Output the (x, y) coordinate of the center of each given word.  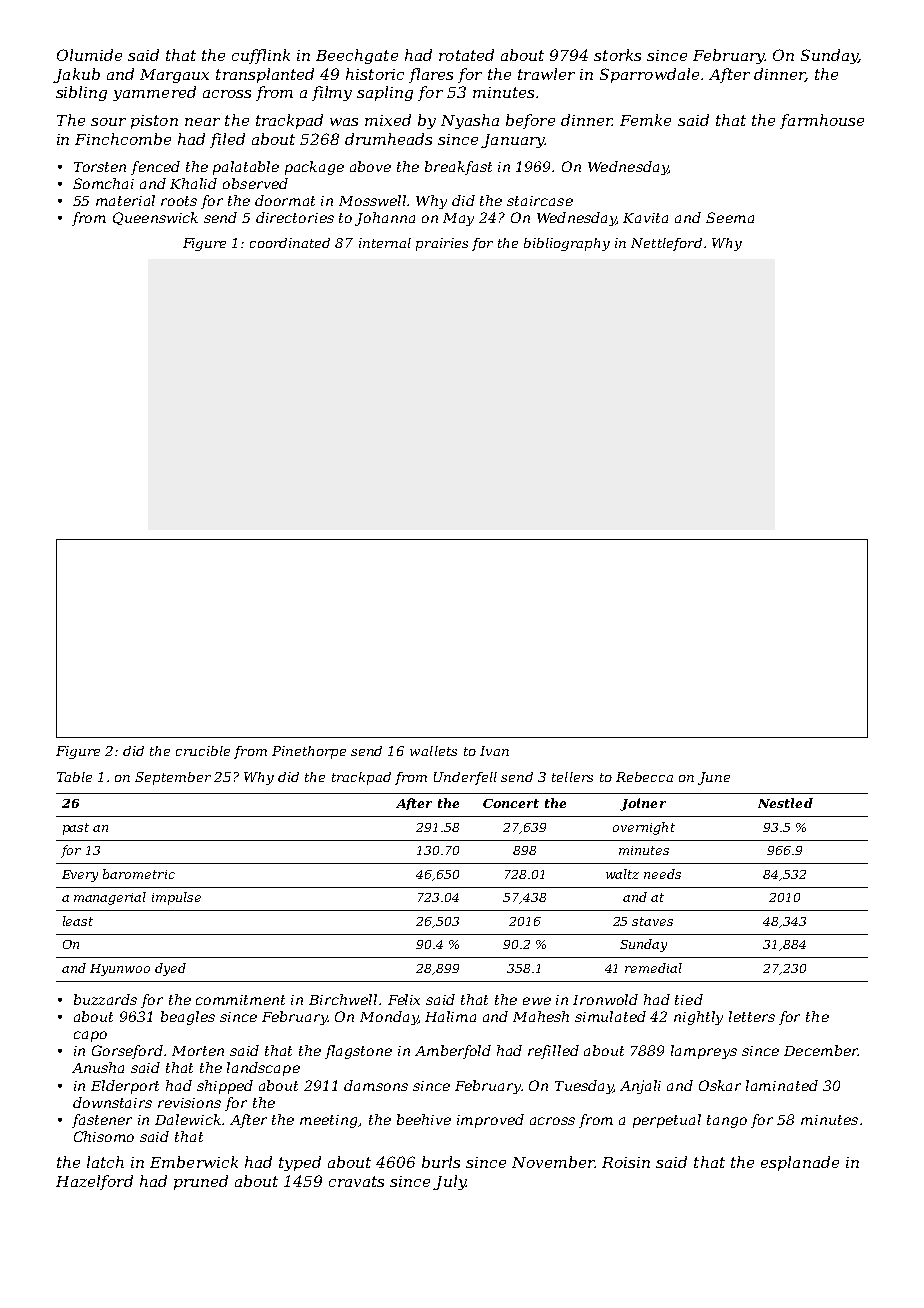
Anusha (98, 1067)
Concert (511, 803)
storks (617, 55)
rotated (466, 55)
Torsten (100, 167)
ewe (537, 1001)
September (173, 778)
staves (652, 921)
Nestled (785, 803)
